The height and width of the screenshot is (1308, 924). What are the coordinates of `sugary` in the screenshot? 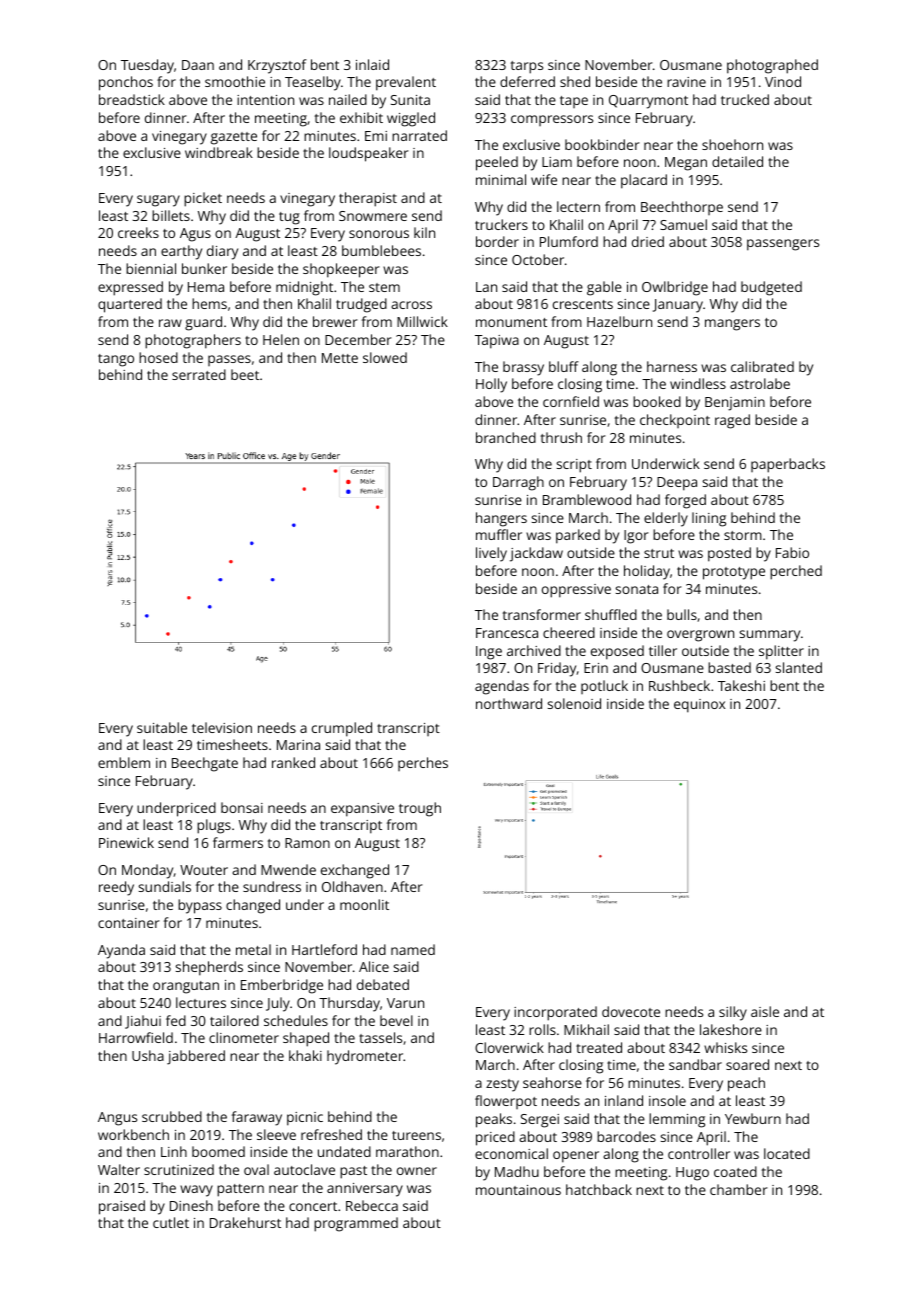 It's located at (158, 201).
